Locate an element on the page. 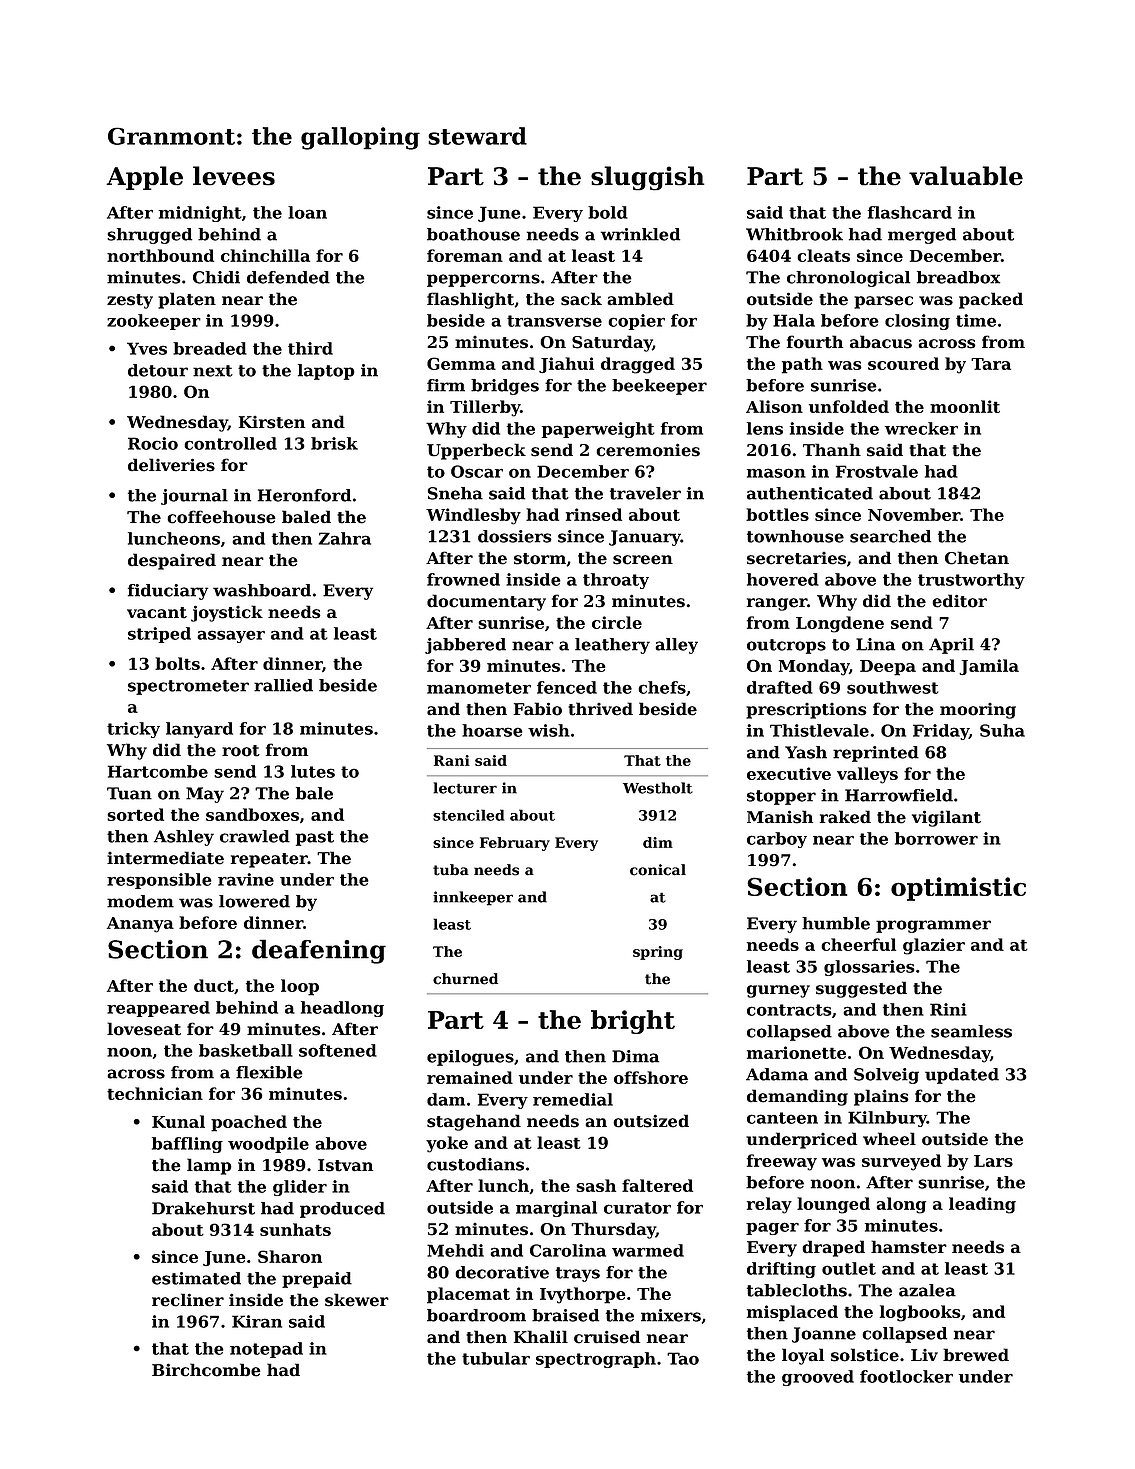 The image size is (1135, 1469). spectrograph is located at coordinates (596, 1360).
